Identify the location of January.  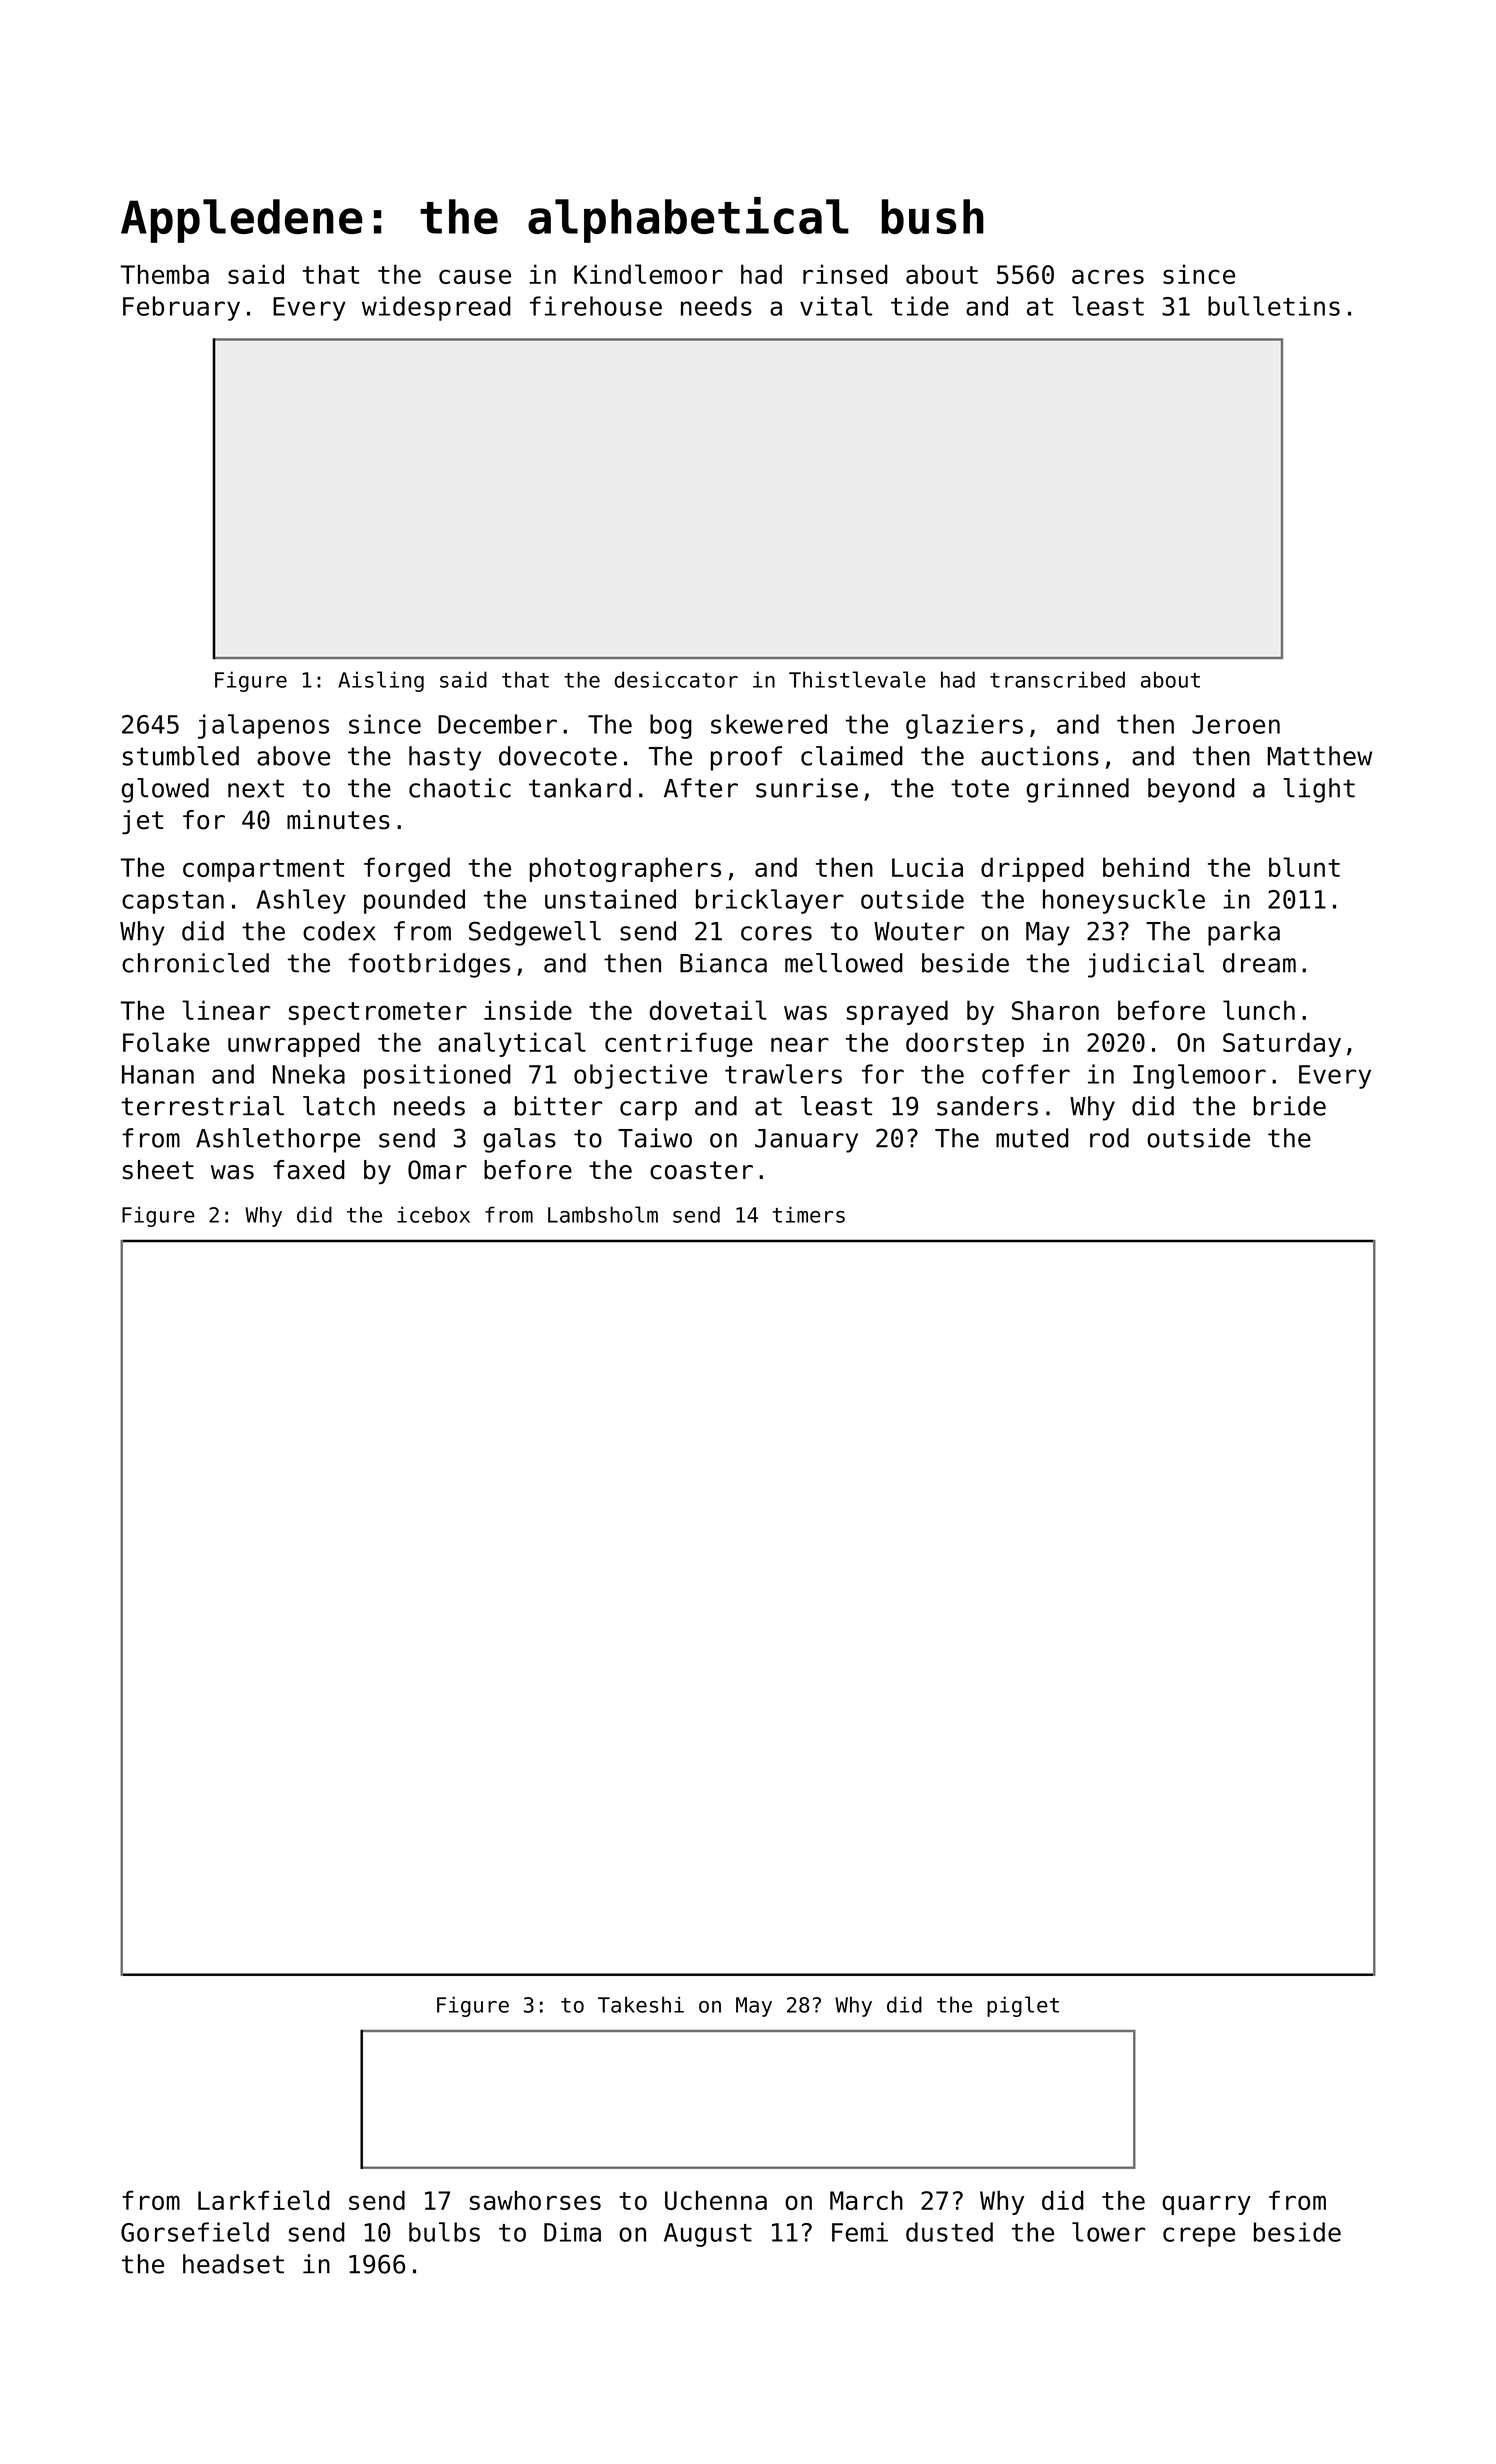
(806, 1141).
